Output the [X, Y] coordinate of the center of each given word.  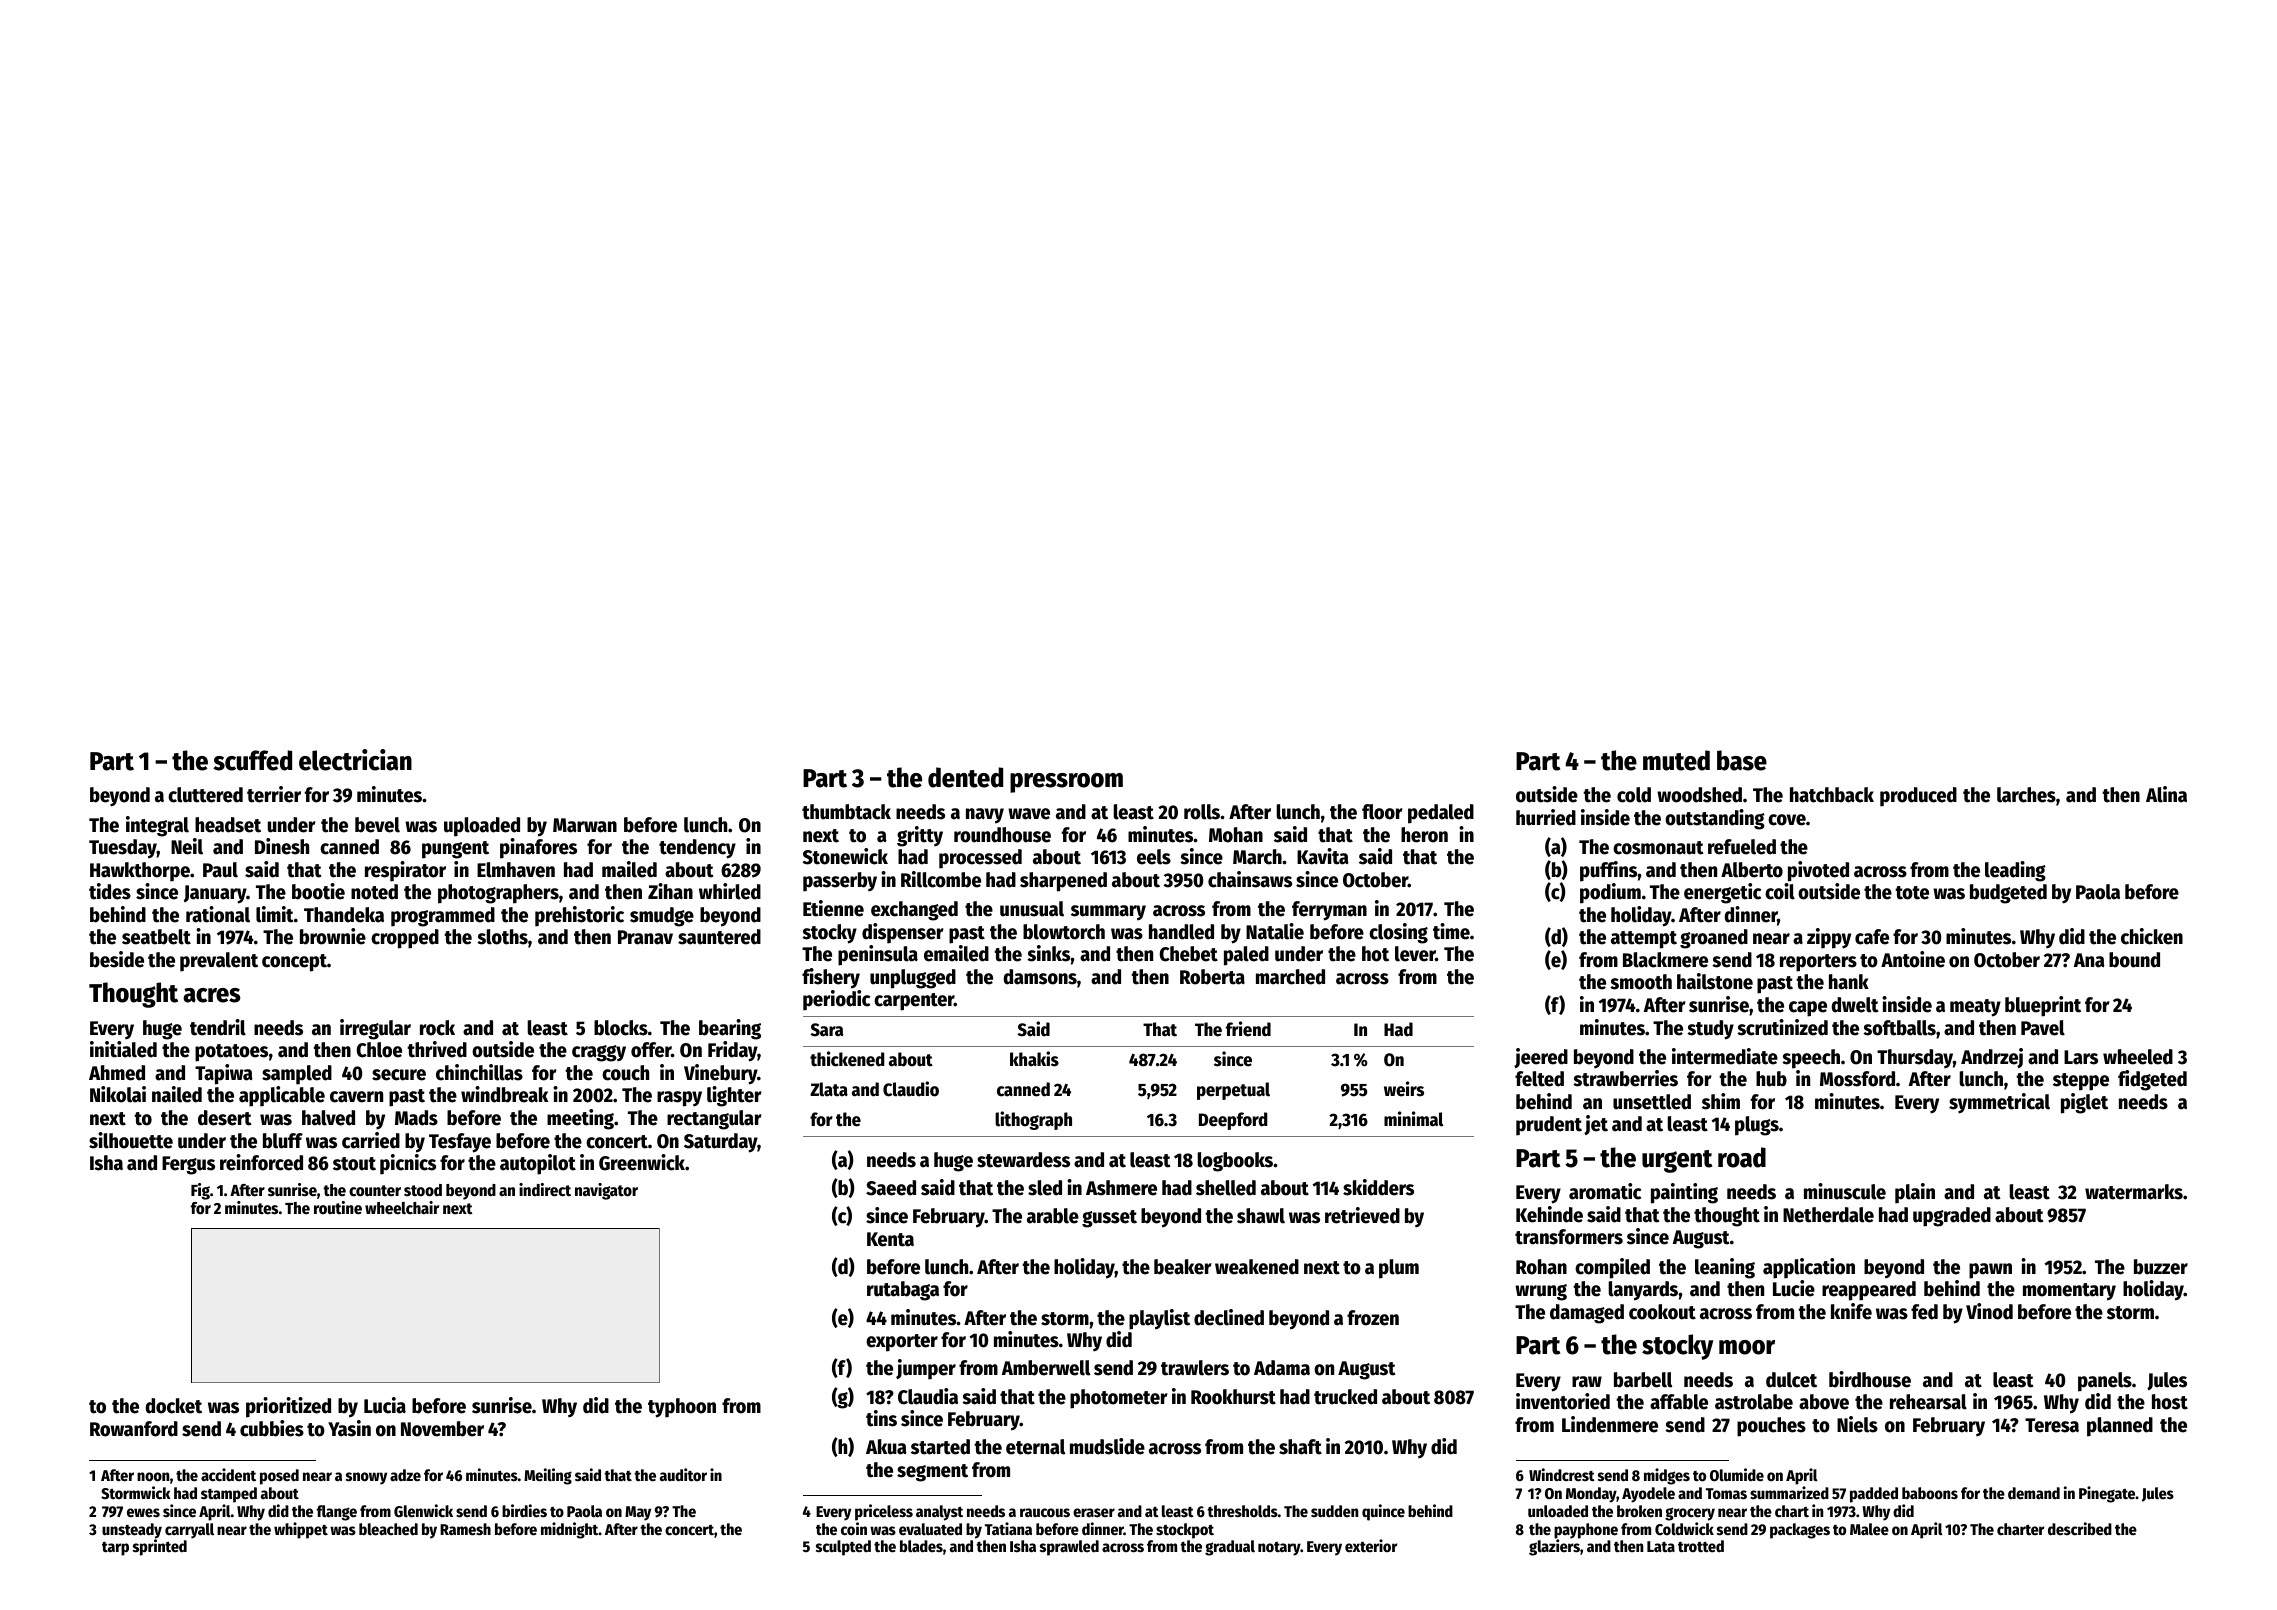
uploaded [482, 827]
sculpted [843, 1548]
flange [337, 1513]
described [2080, 1529]
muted [1676, 760]
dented [965, 777]
